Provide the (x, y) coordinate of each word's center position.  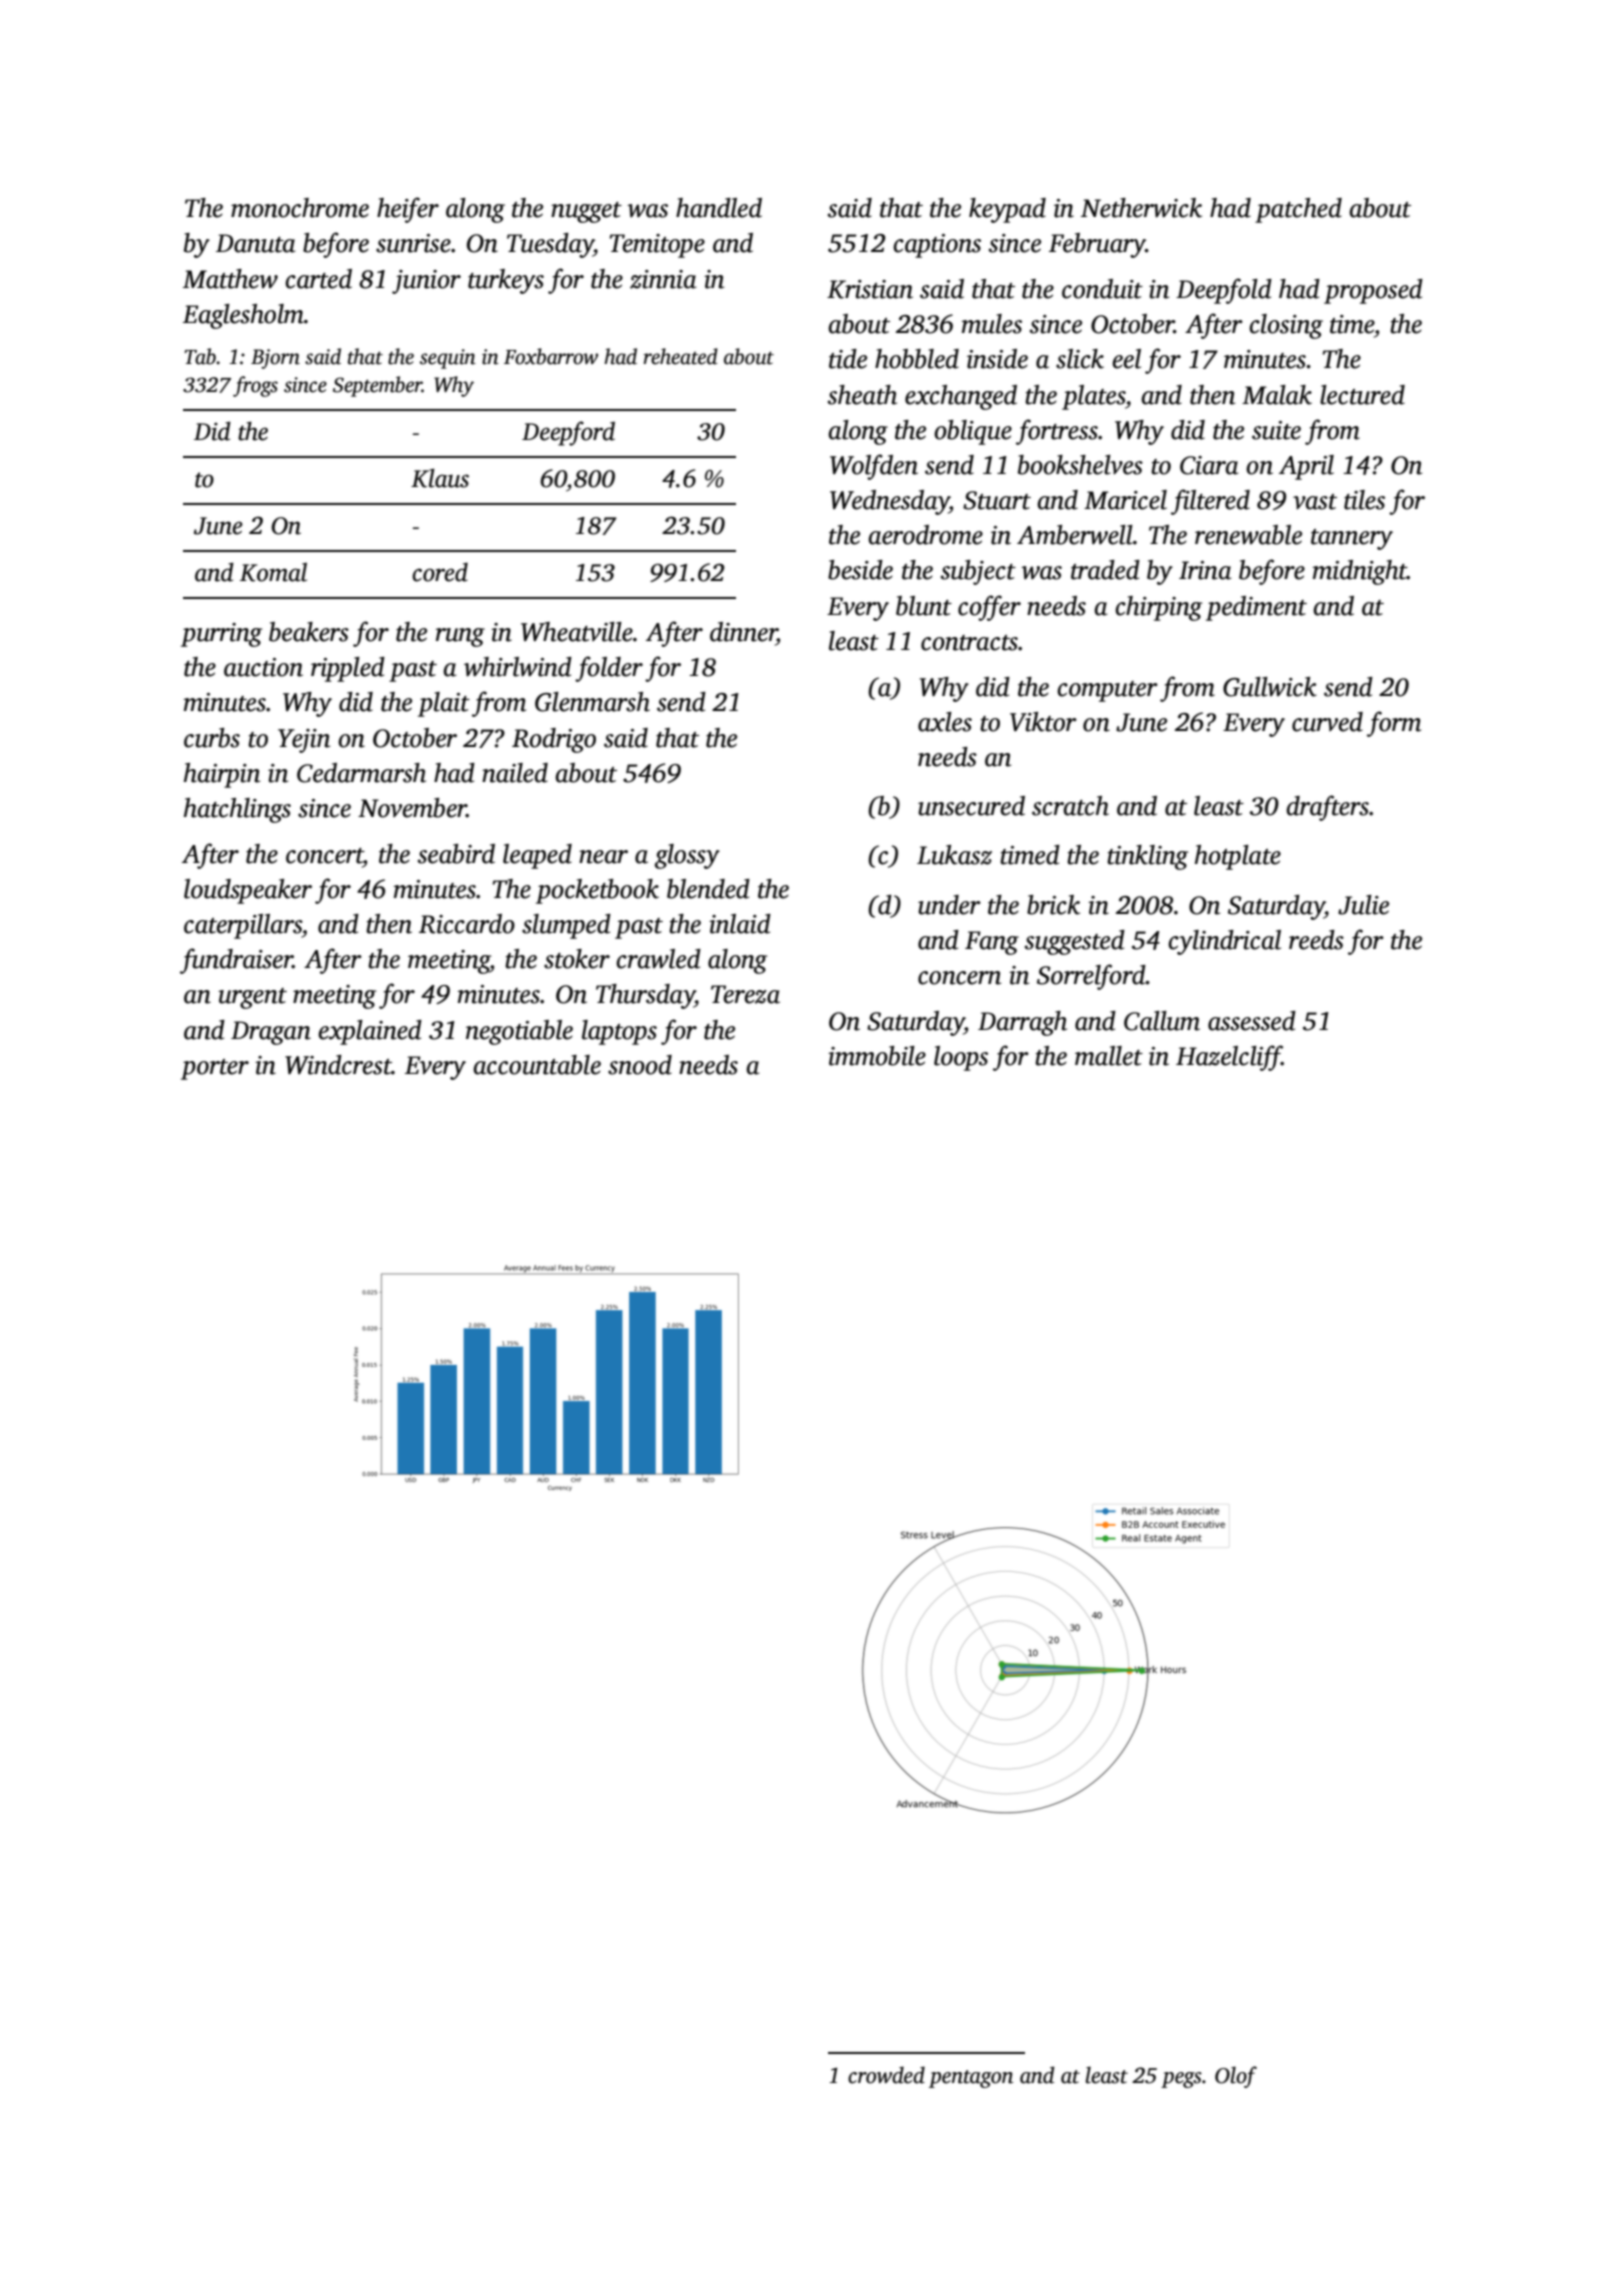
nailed (515, 773)
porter (215, 1069)
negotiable (519, 1032)
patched (1298, 210)
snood (640, 1065)
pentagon (971, 2079)
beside (860, 570)
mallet (1109, 1056)
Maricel (1125, 500)
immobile (877, 1056)
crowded (886, 2075)
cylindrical (1224, 942)
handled (719, 208)
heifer (408, 210)
